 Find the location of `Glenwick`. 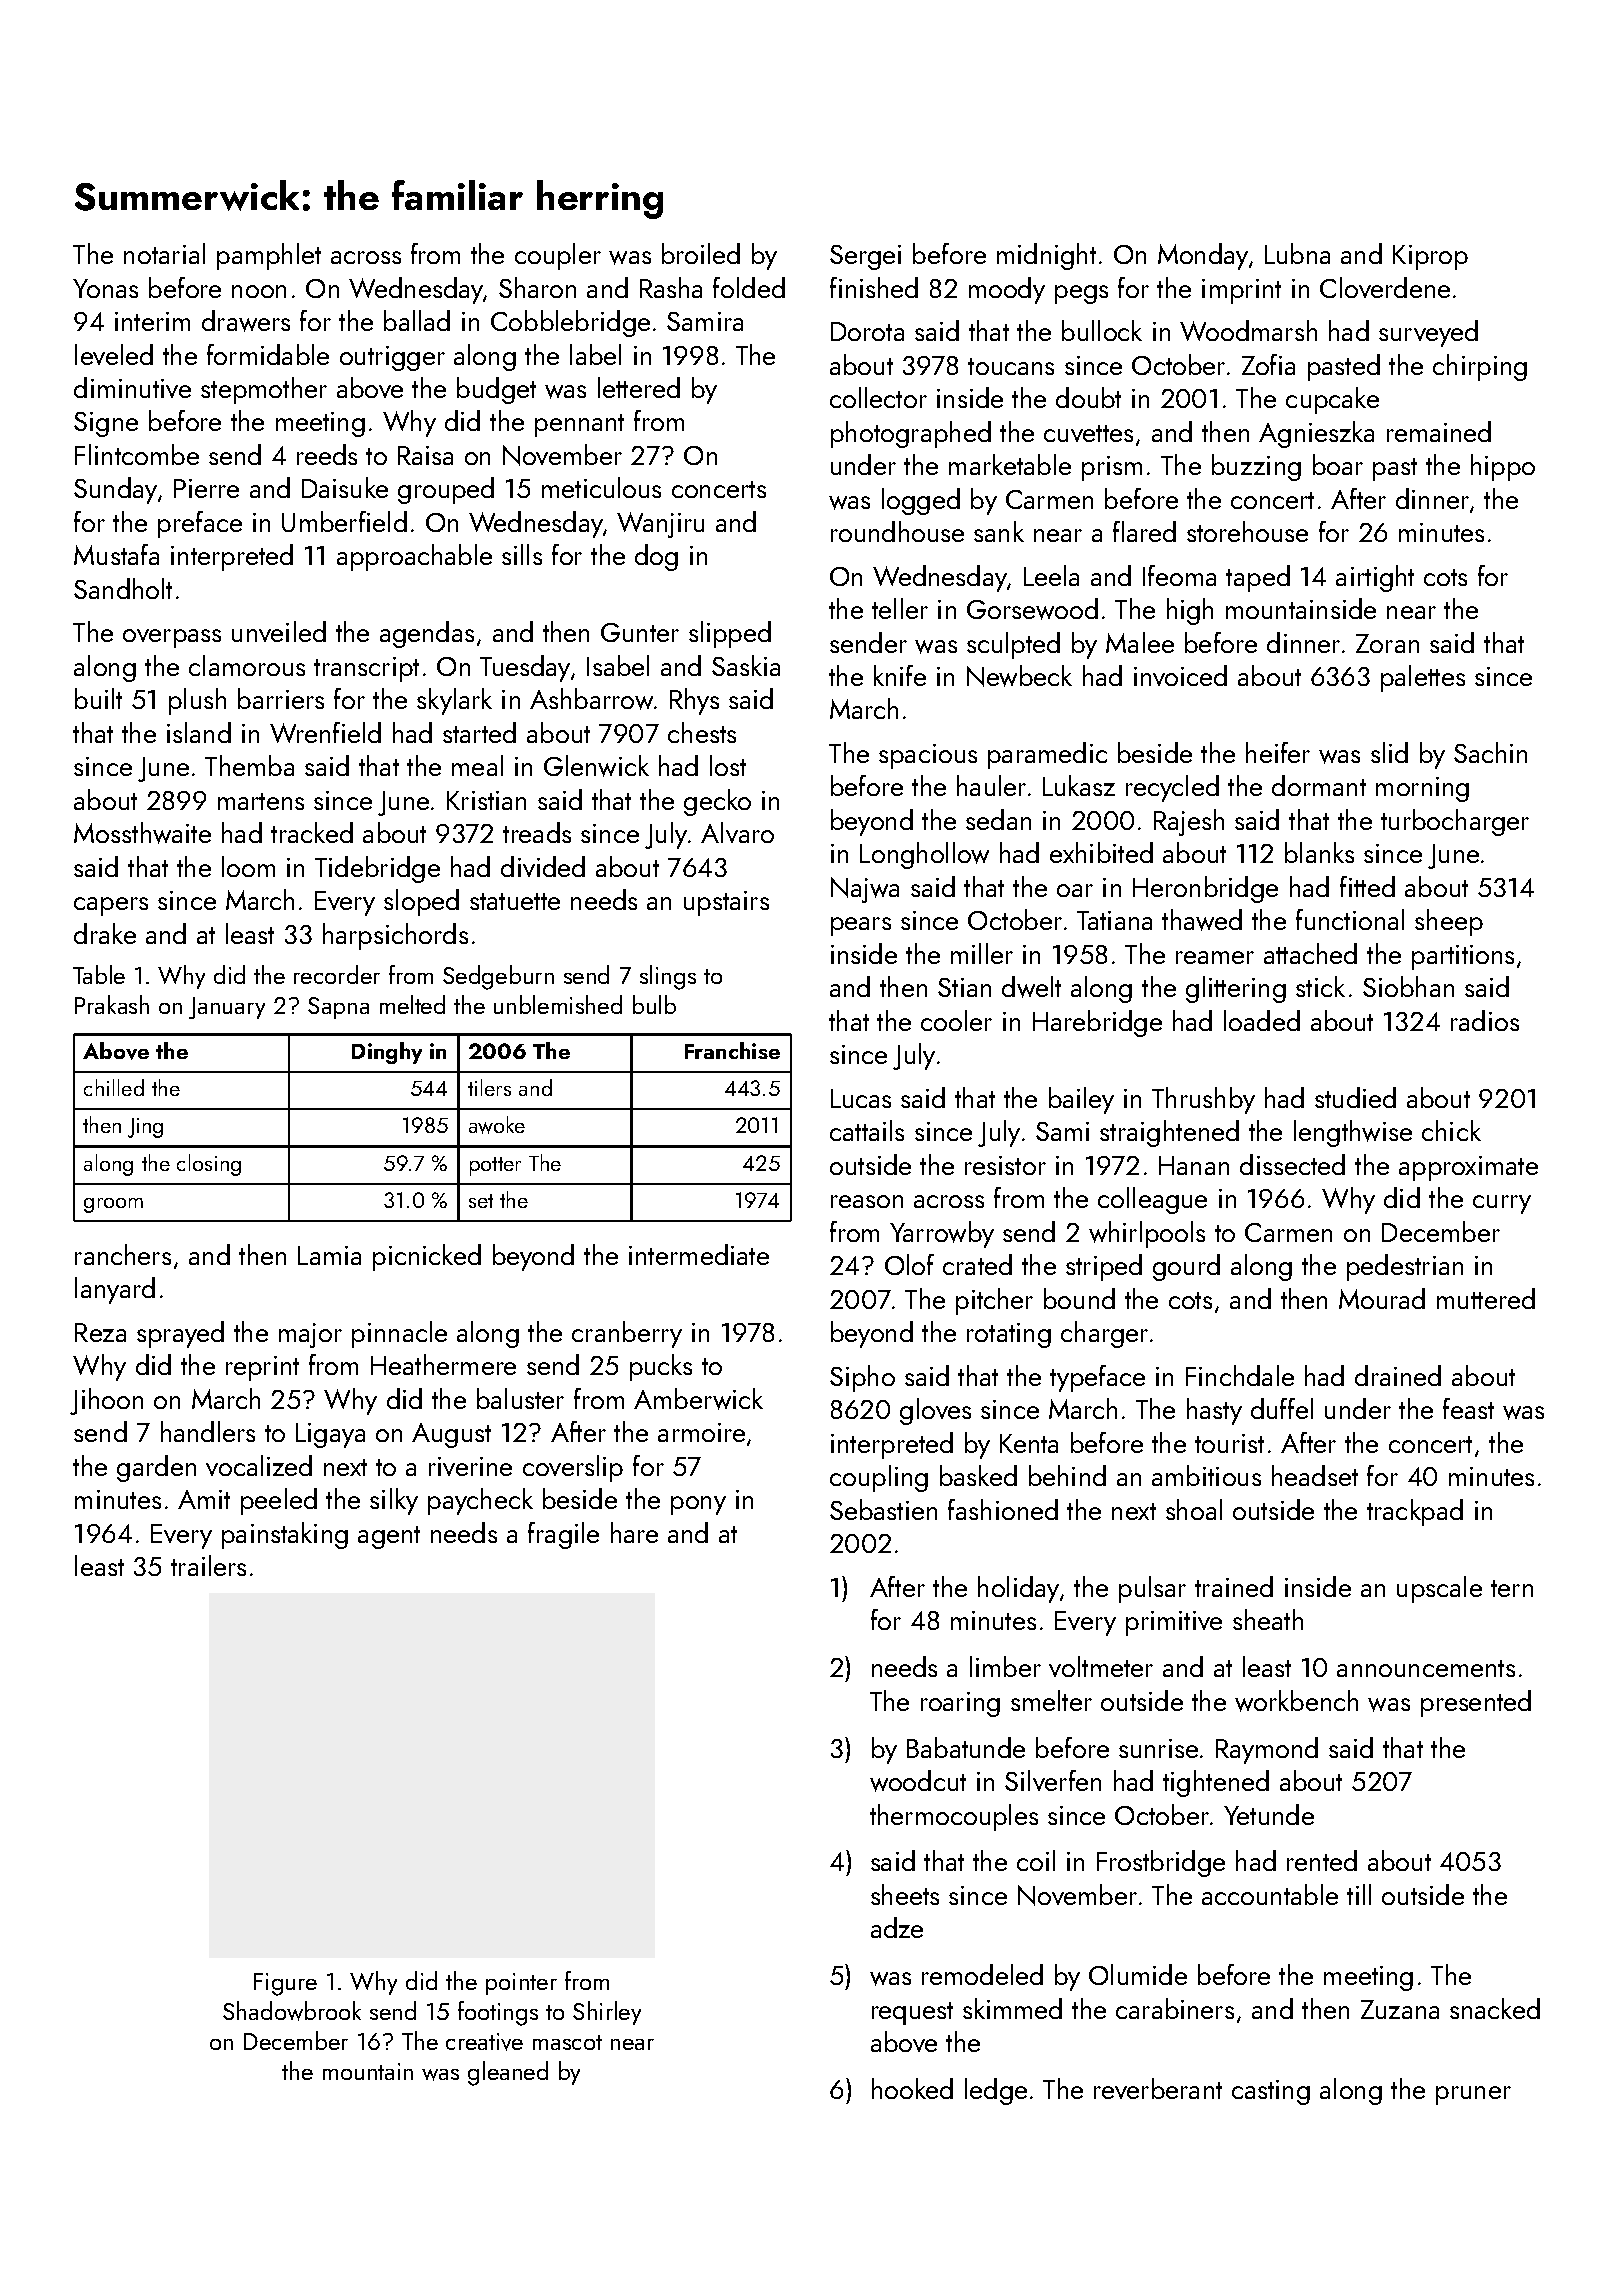

Glenwick is located at coordinates (596, 766).
